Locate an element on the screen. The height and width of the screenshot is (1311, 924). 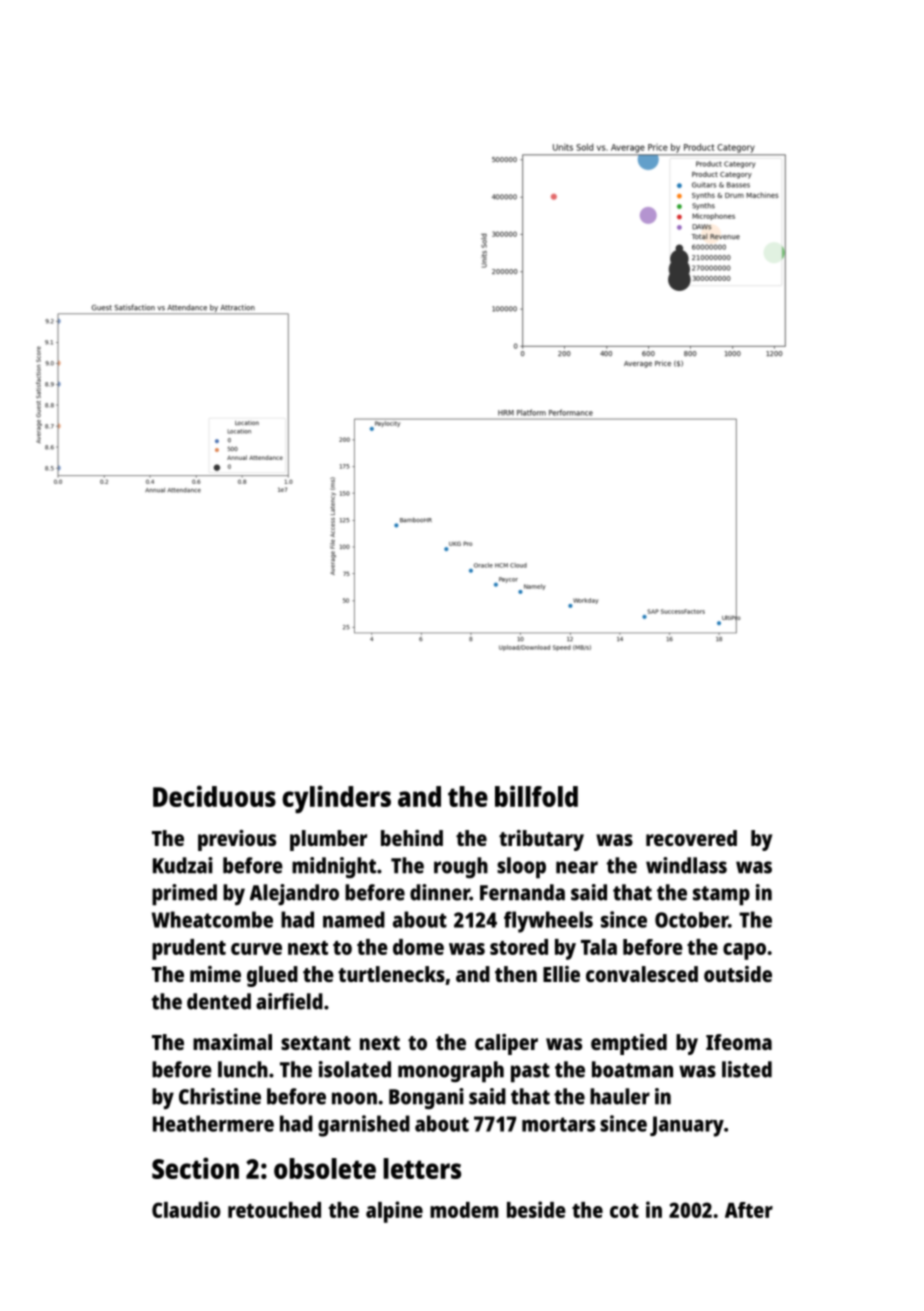
cylinders is located at coordinates (336, 799).
